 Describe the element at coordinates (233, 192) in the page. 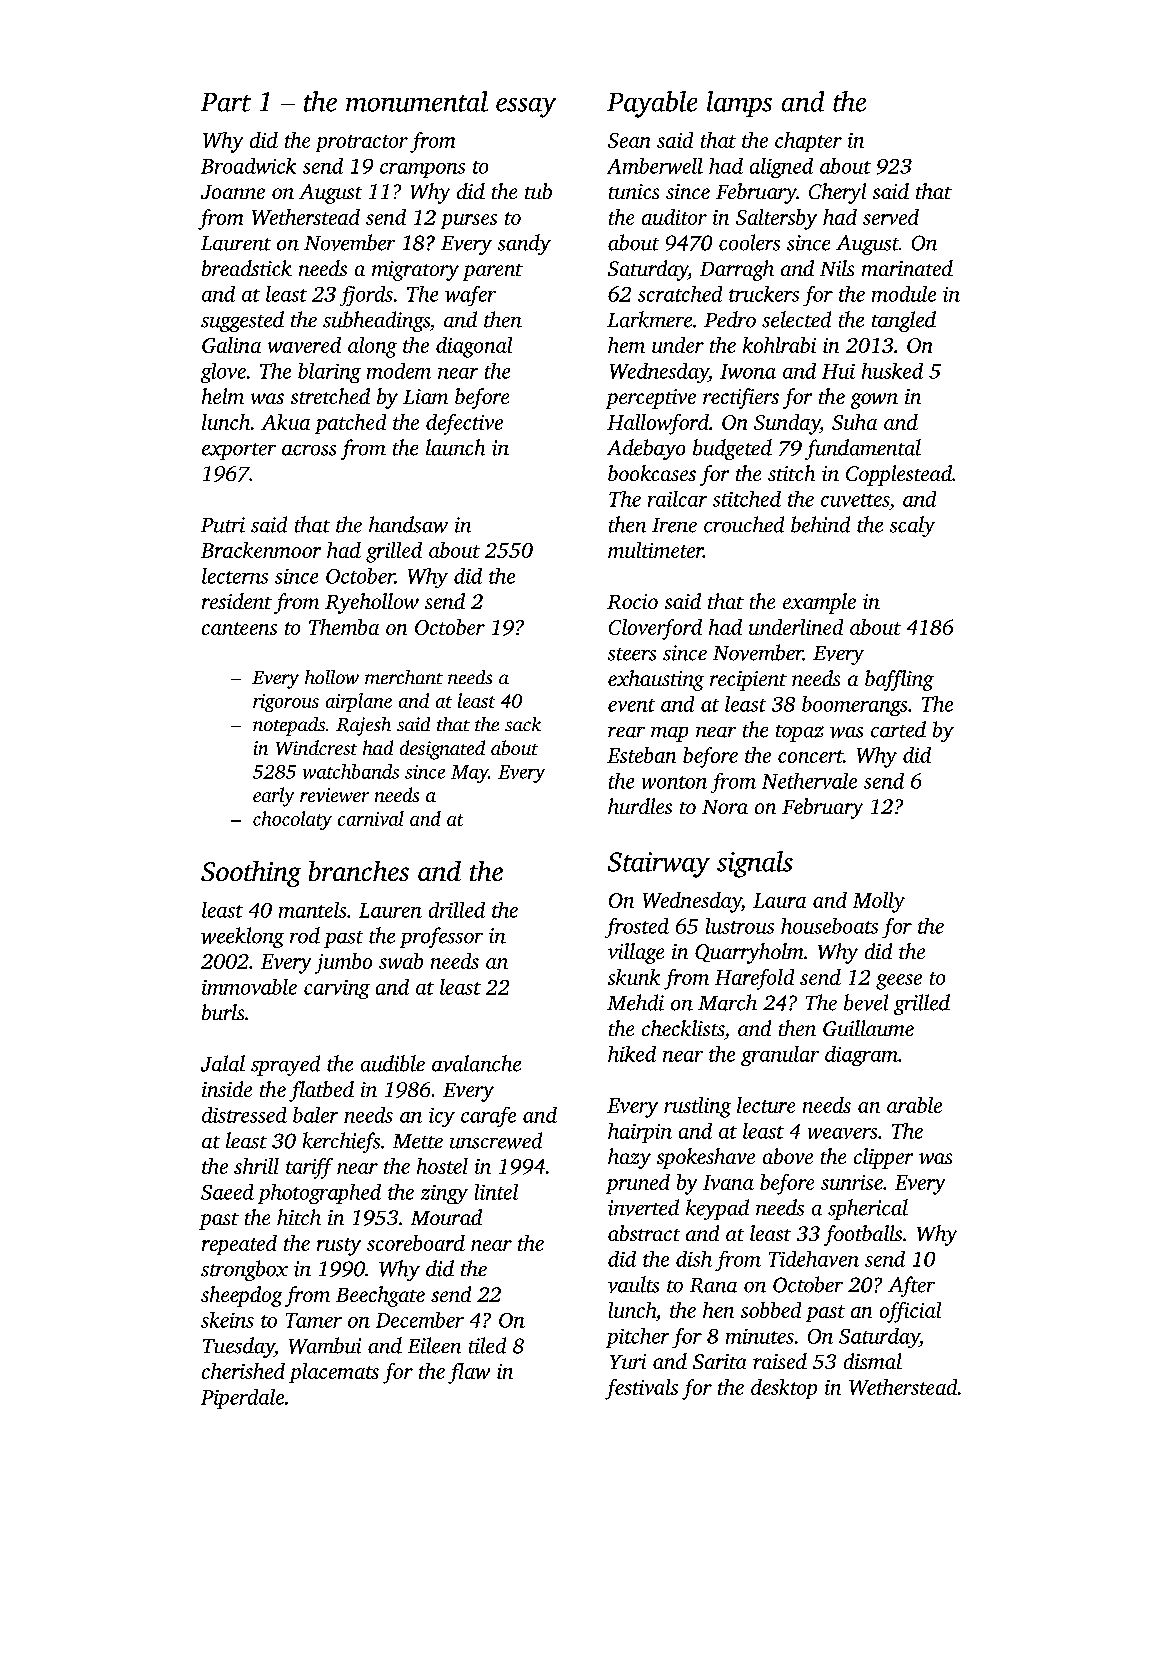

I see `Joanne` at that location.
